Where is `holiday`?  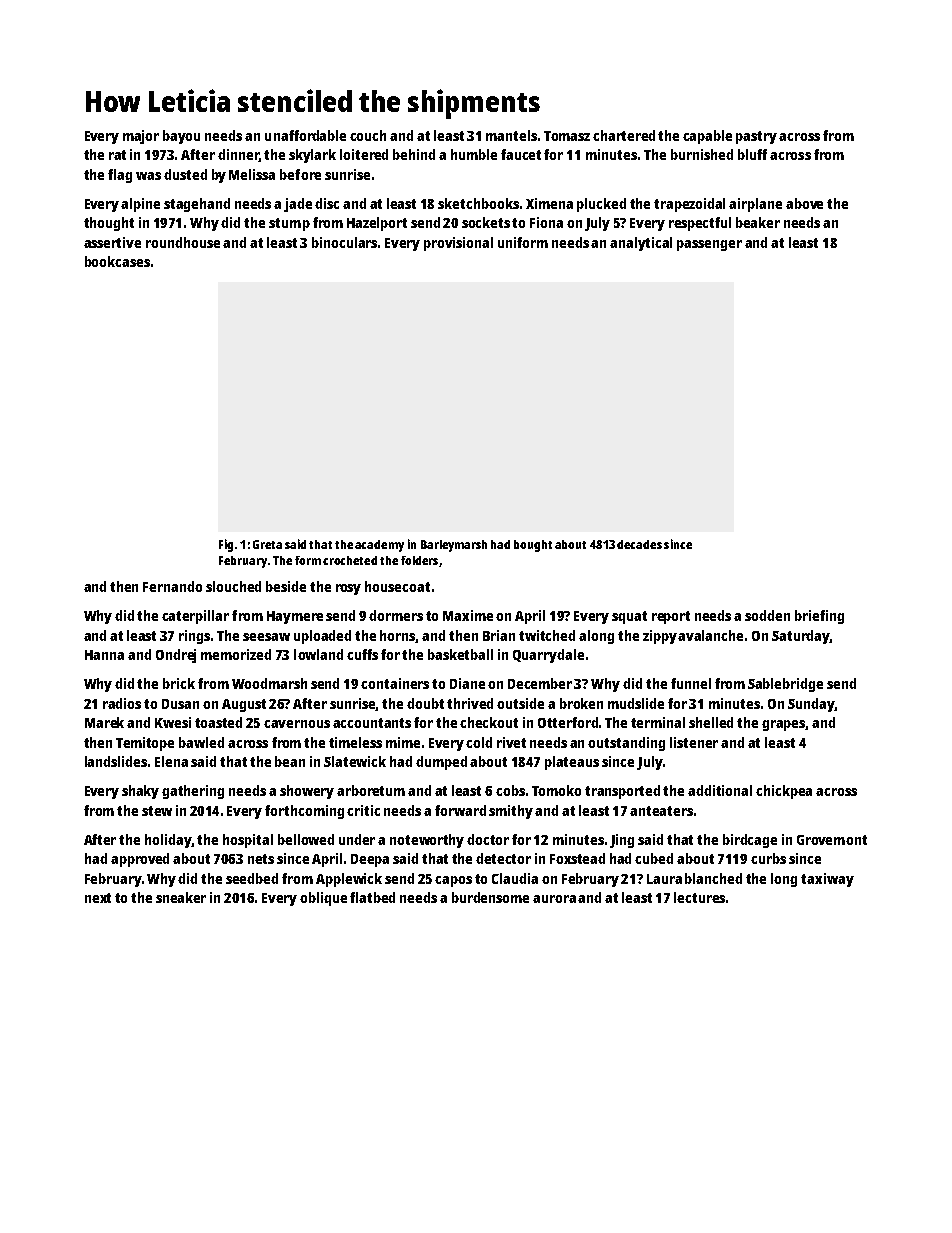
holiday is located at coordinates (168, 841).
